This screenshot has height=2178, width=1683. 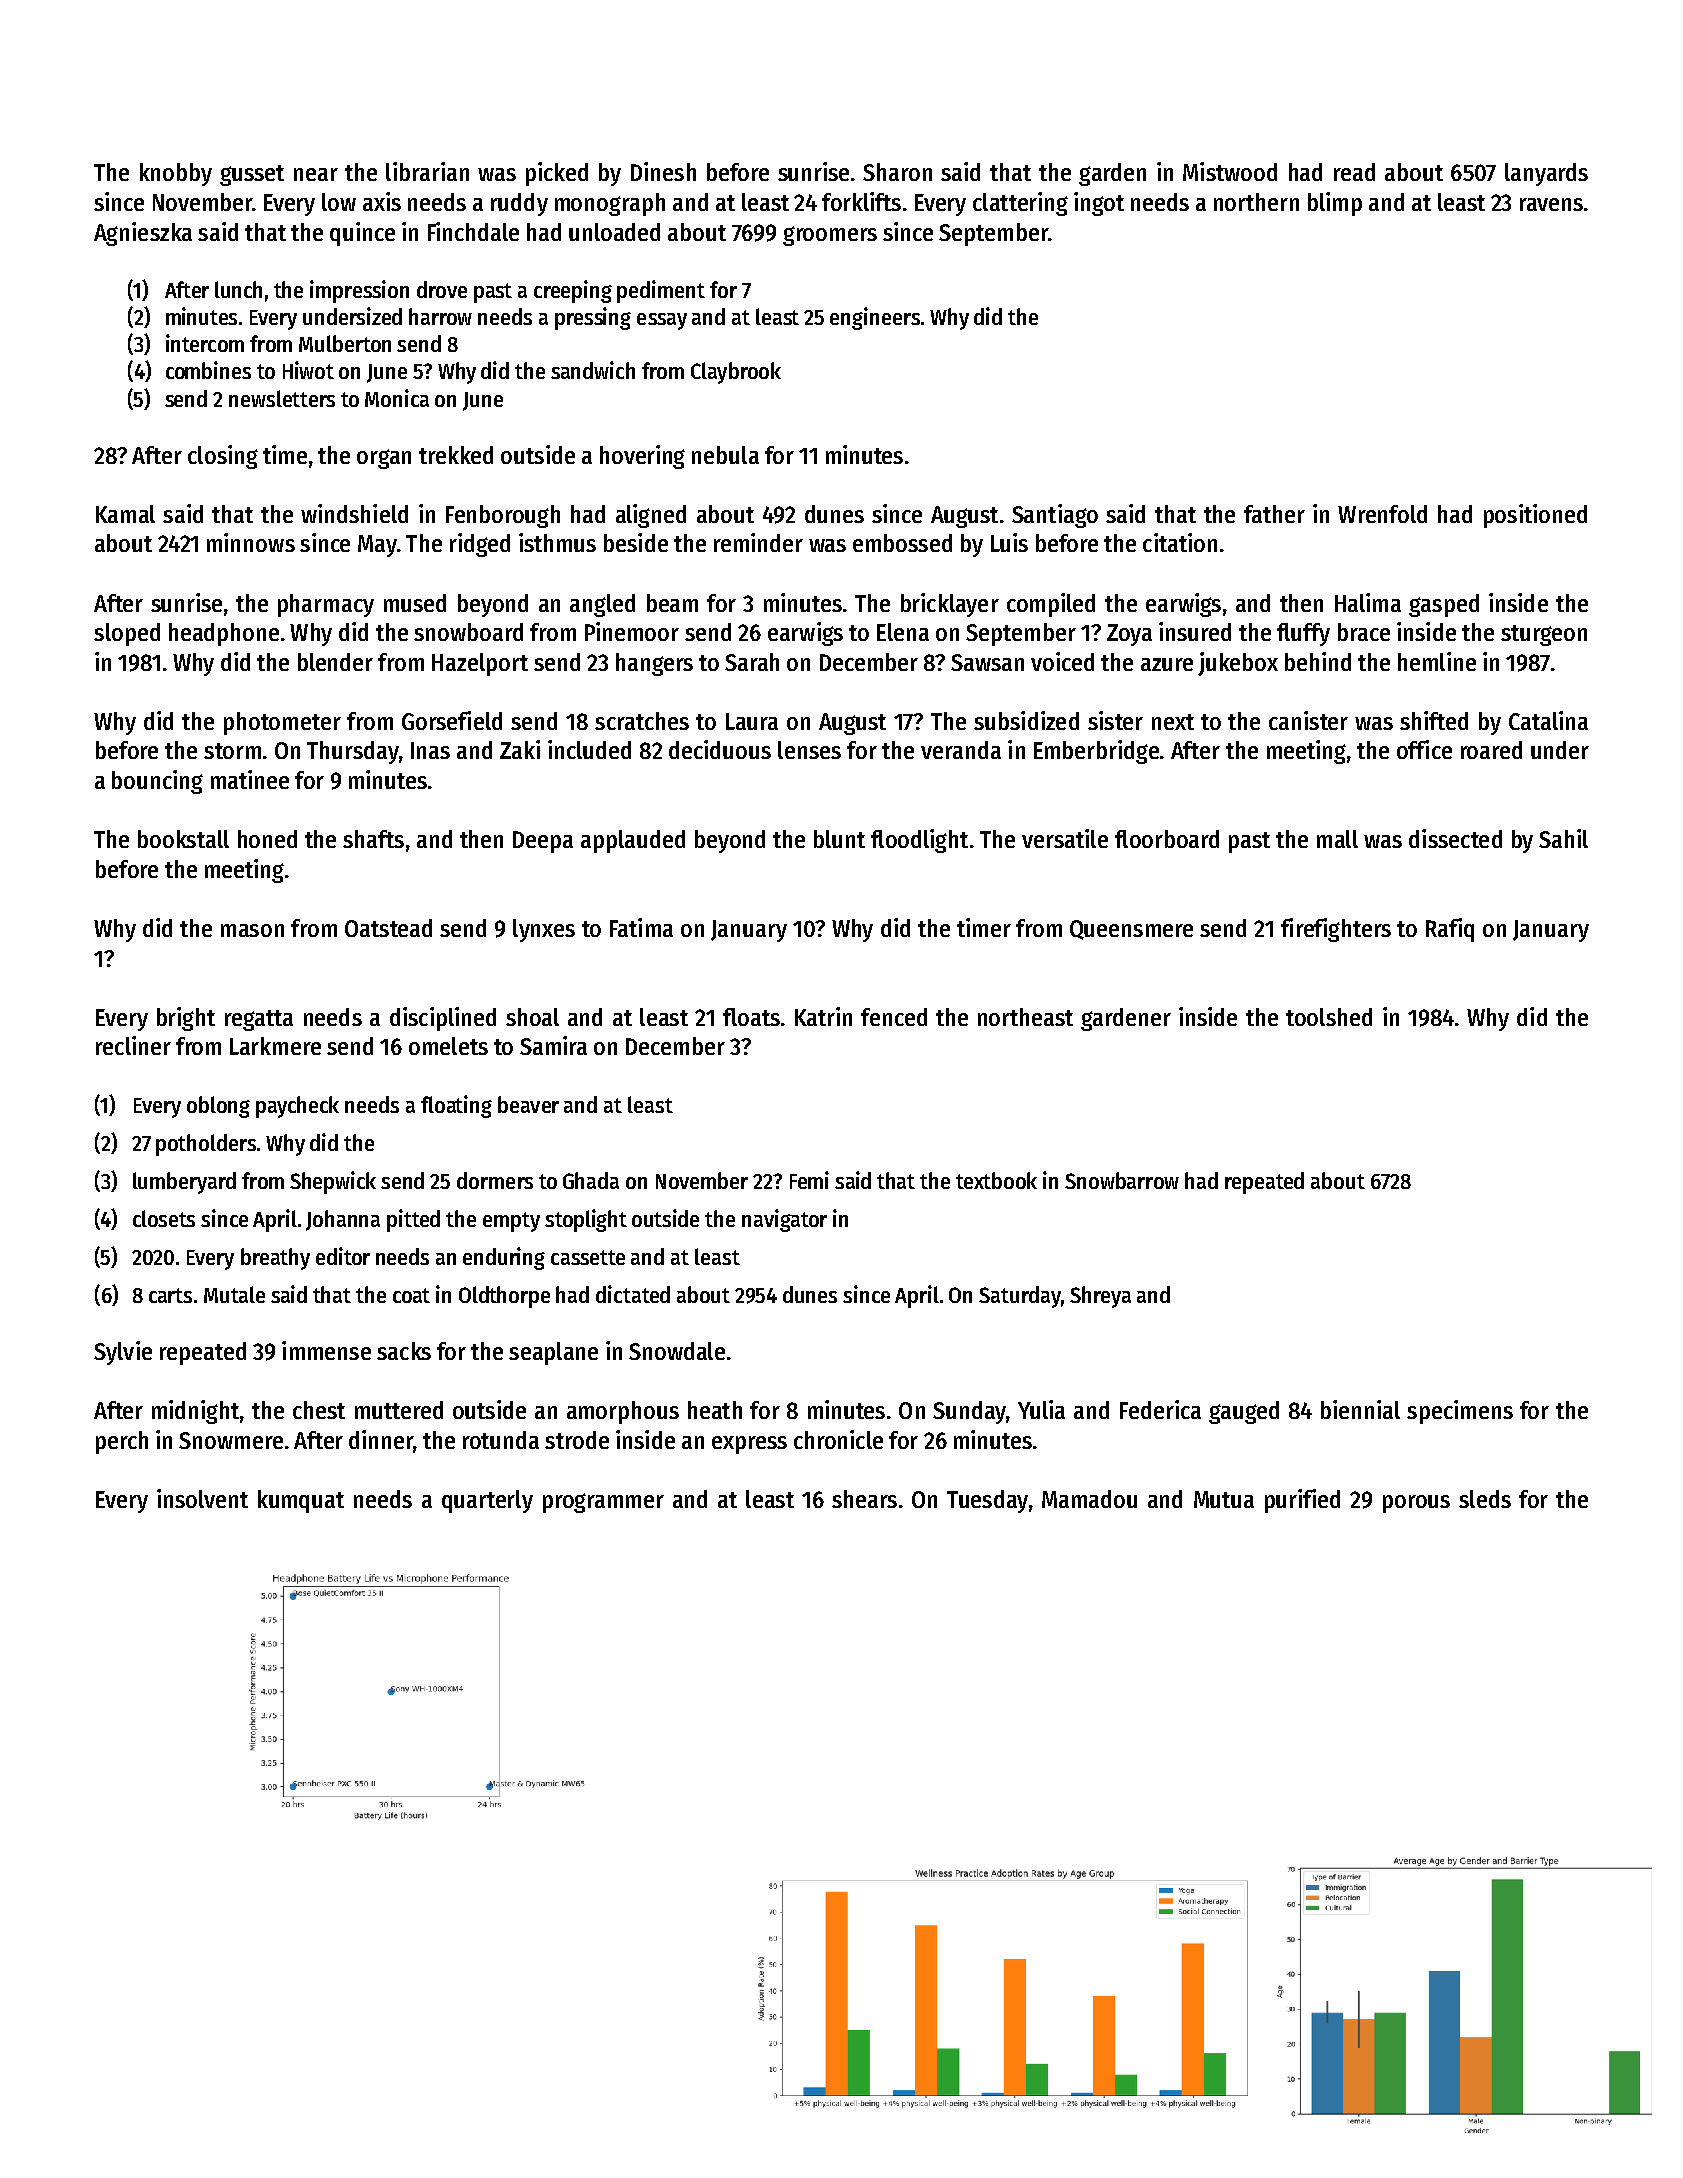 What do you see at coordinates (275, 1259) in the screenshot?
I see `breathy` at bounding box center [275, 1259].
